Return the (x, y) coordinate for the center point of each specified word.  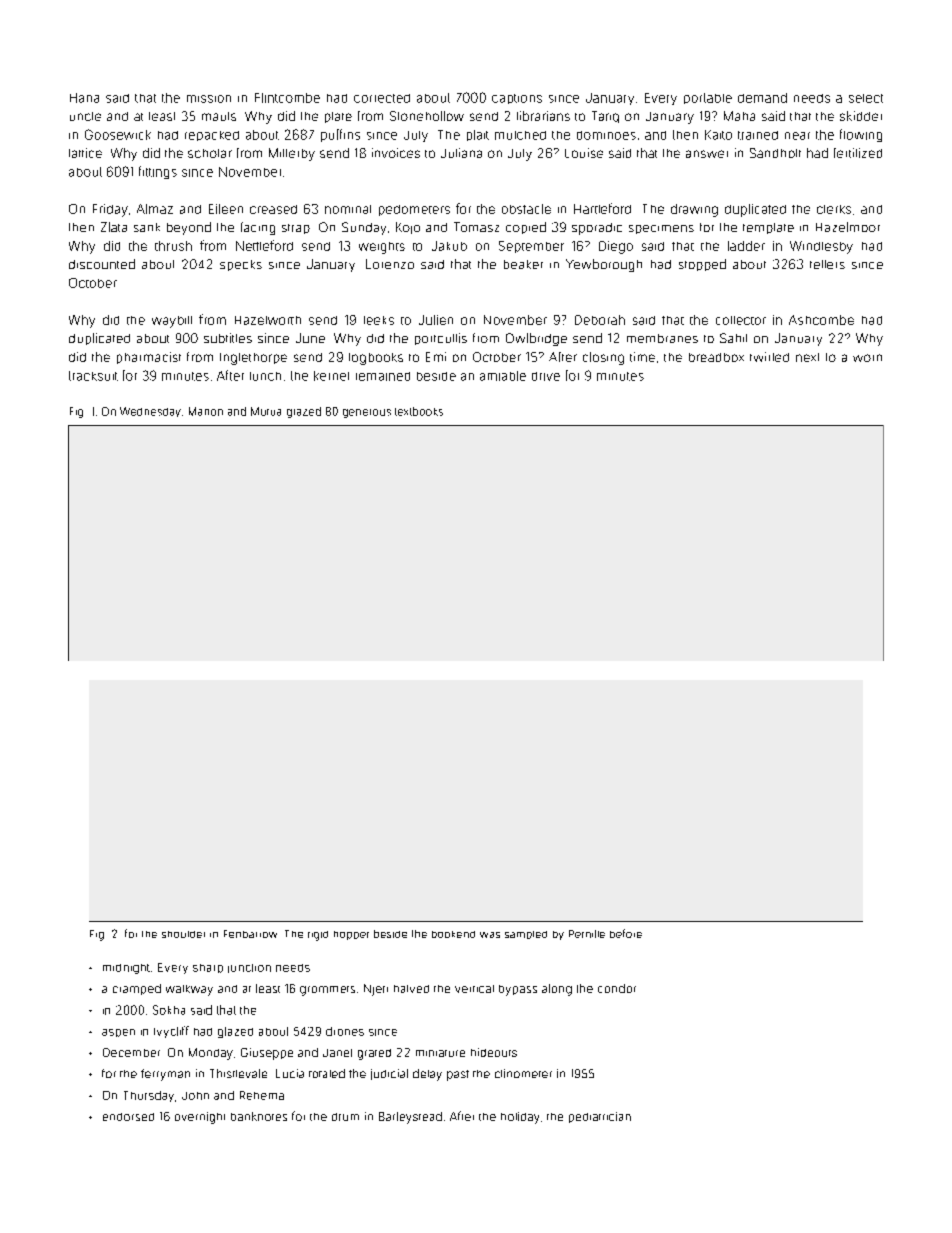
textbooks (419, 411)
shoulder (183, 934)
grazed (304, 412)
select (866, 98)
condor (617, 988)
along (557, 990)
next (807, 357)
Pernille (587, 934)
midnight (126, 969)
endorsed (128, 1117)
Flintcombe (287, 98)
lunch (265, 376)
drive (546, 376)
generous (367, 413)
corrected (382, 98)
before (626, 933)
